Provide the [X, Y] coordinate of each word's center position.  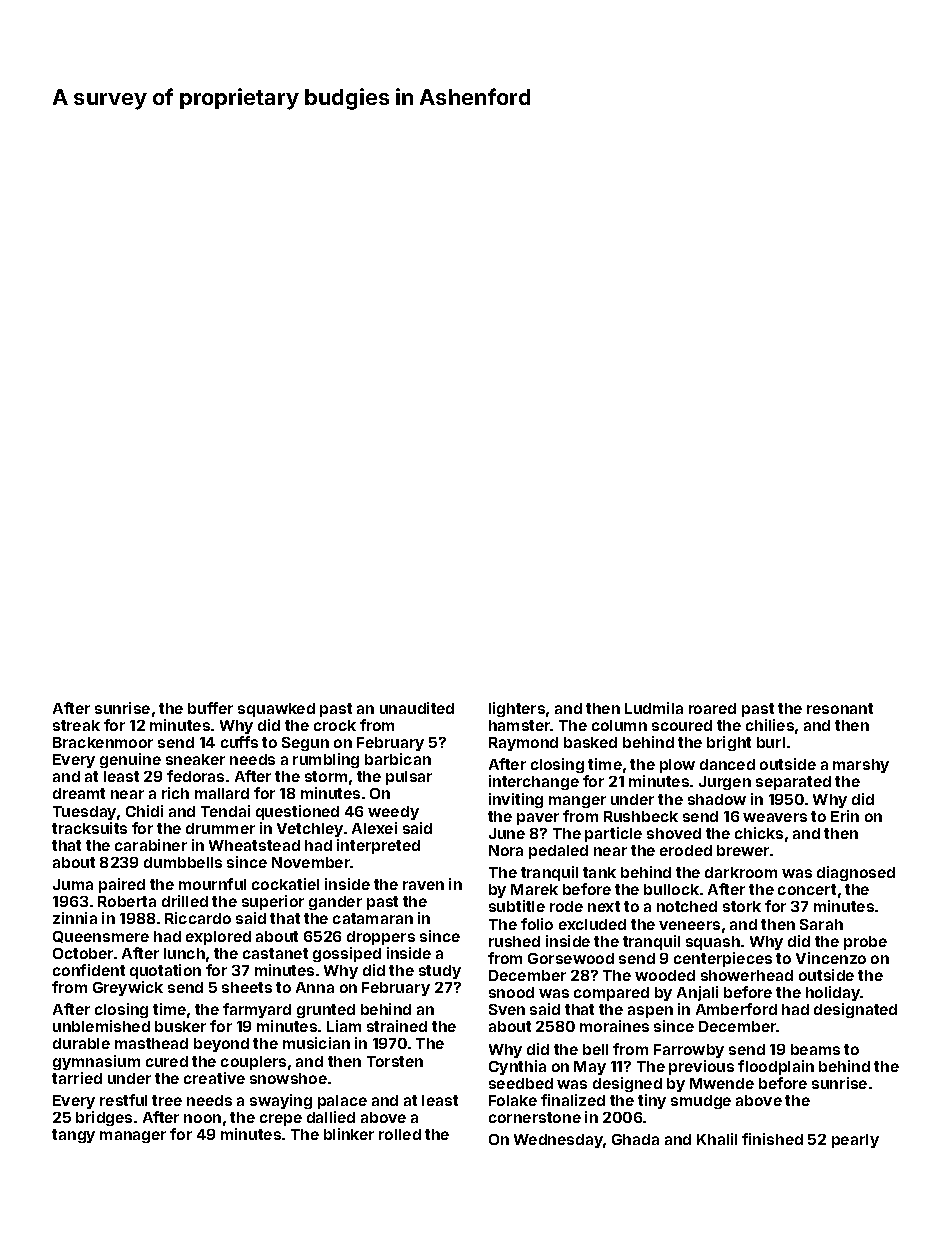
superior [273, 902]
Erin [845, 816]
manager [133, 1137]
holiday [833, 993]
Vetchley [310, 830]
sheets [247, 987]
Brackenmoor [103, 742]
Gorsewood [571, 958]
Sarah [821, 924]
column [619, 725]
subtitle [517, 906]
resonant [840, 708]
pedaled [558, 852]
